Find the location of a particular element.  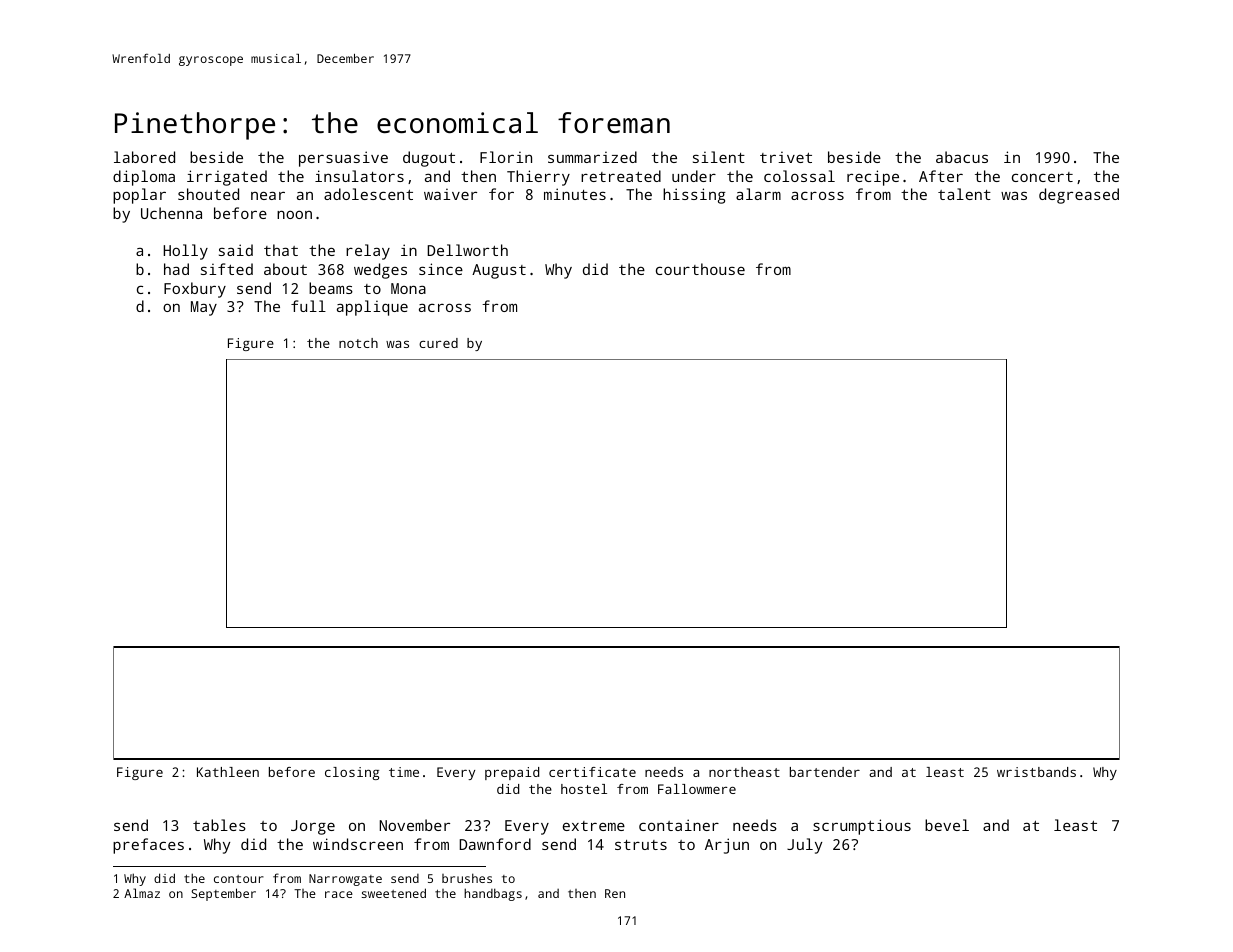

August is located at coordinates (499, 271).
